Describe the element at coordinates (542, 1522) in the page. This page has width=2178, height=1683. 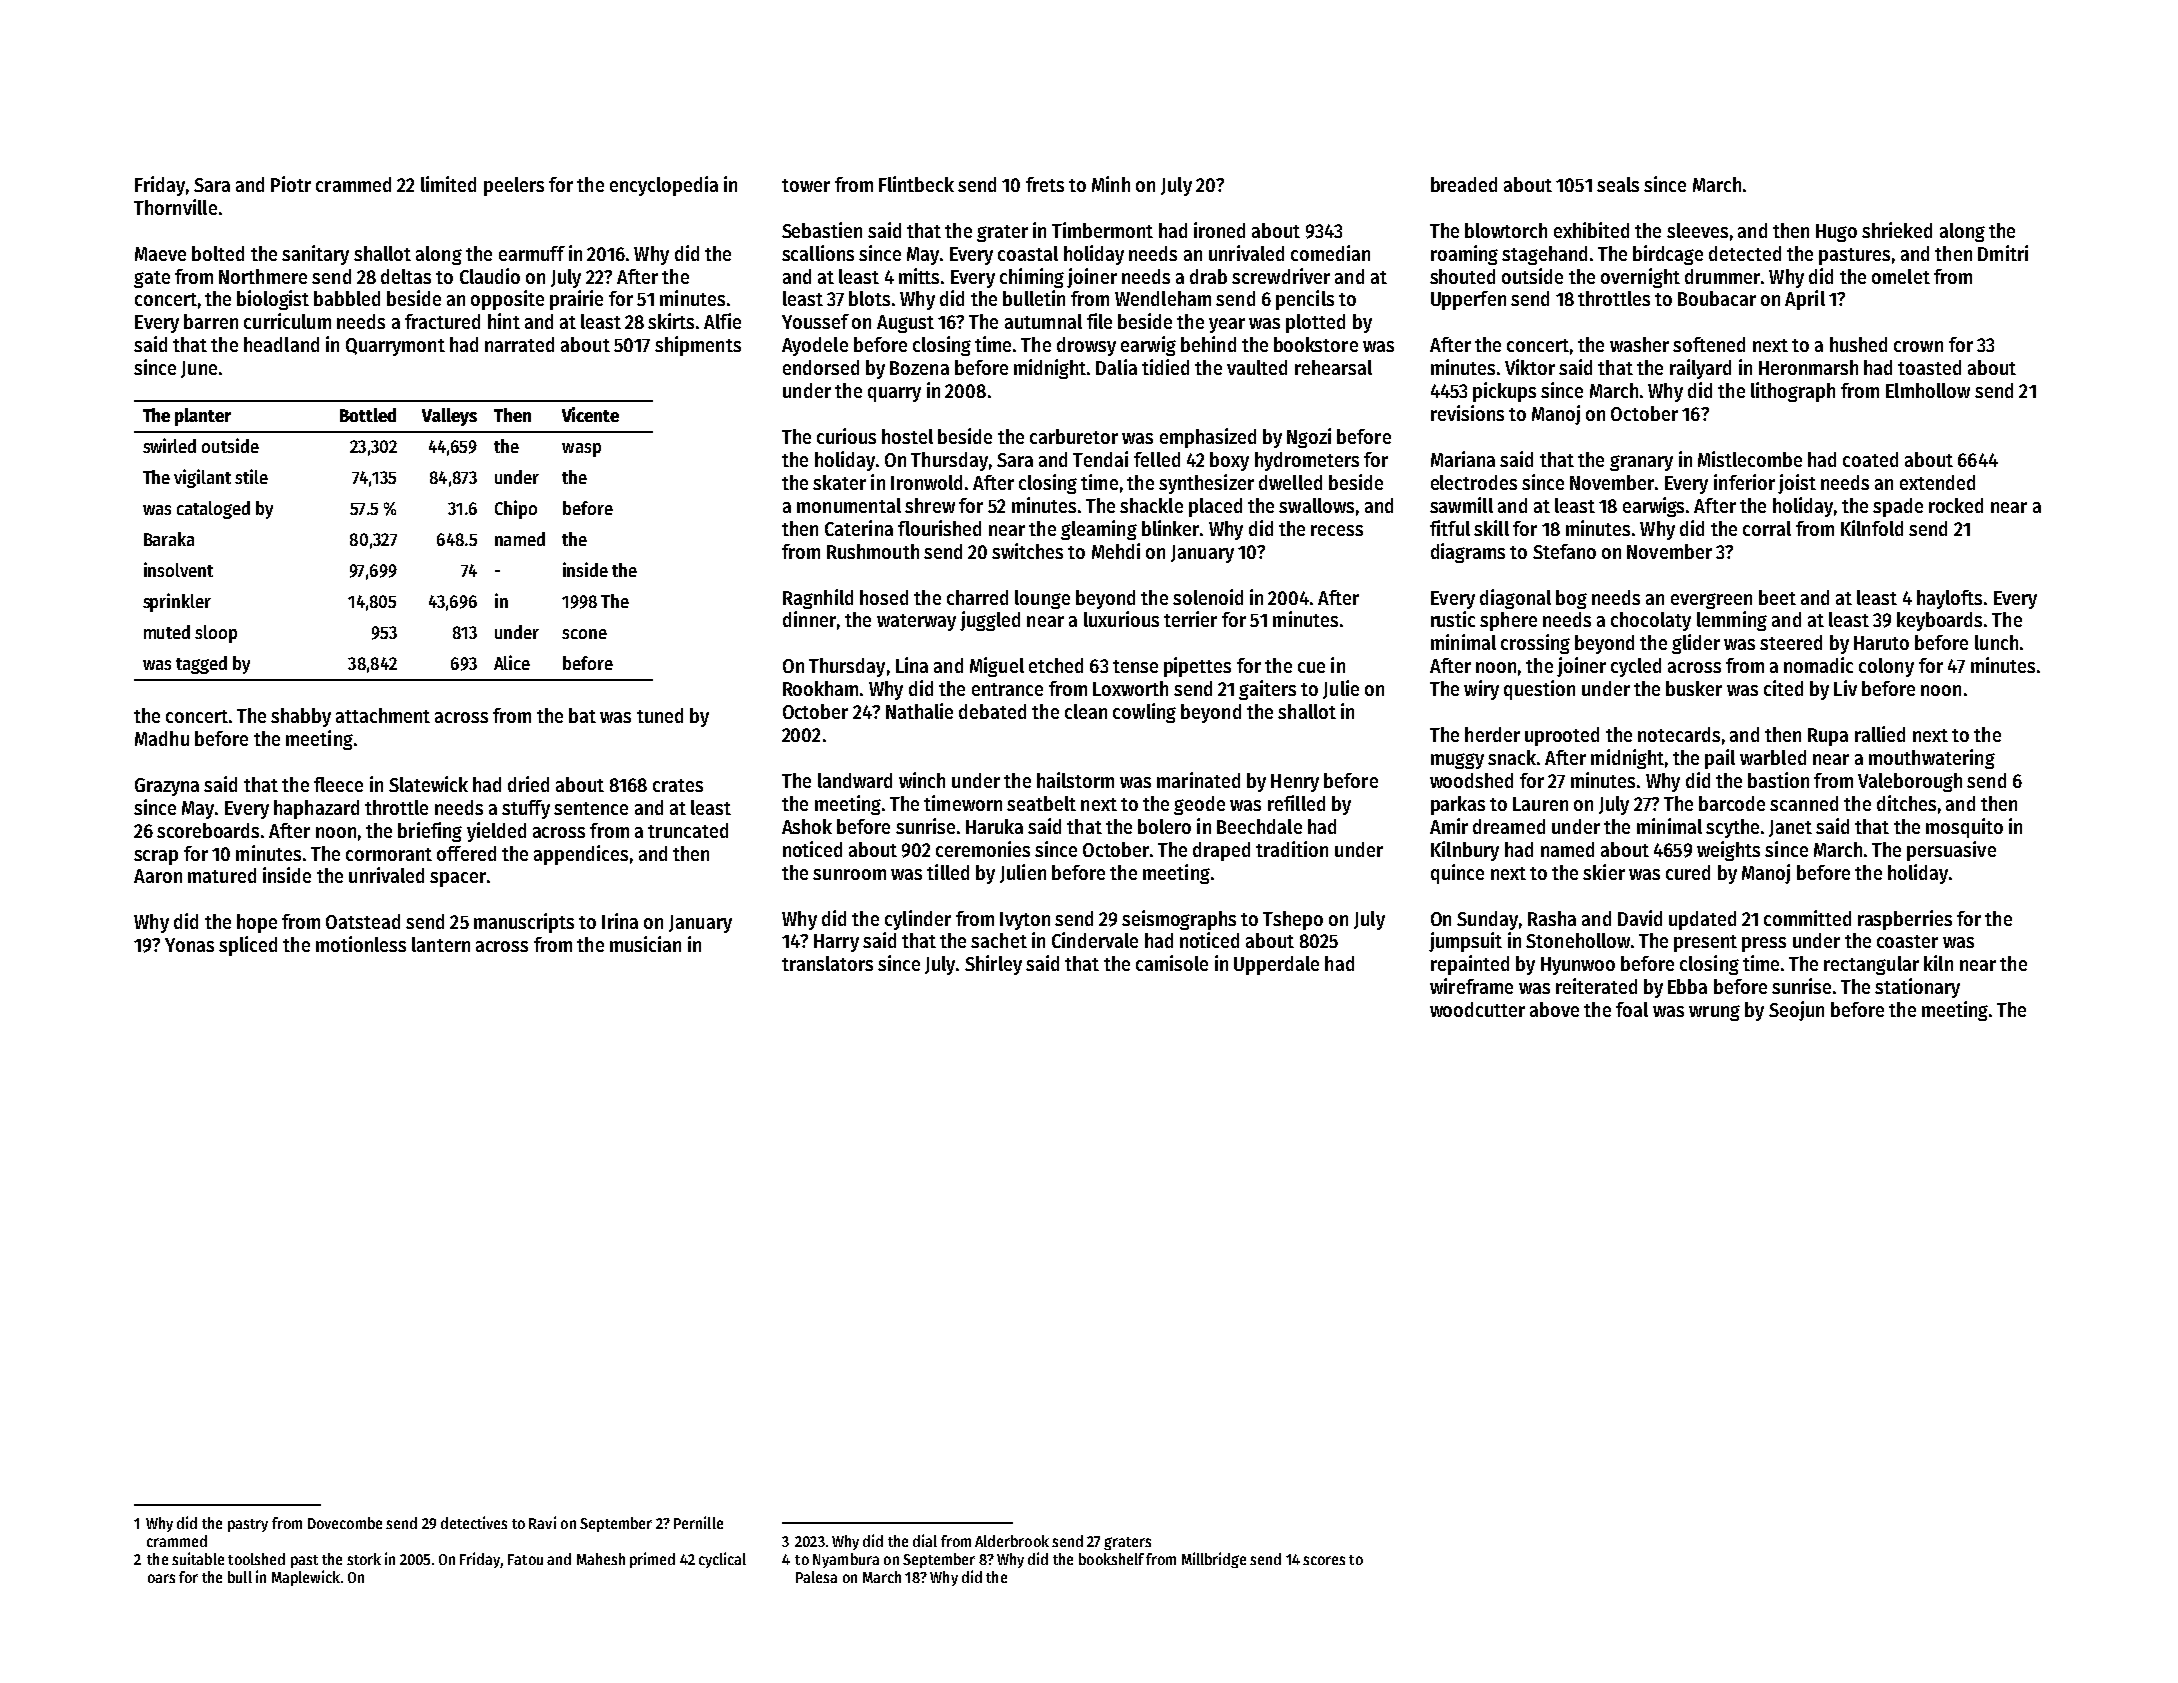
I see `Ravi` at that location.
